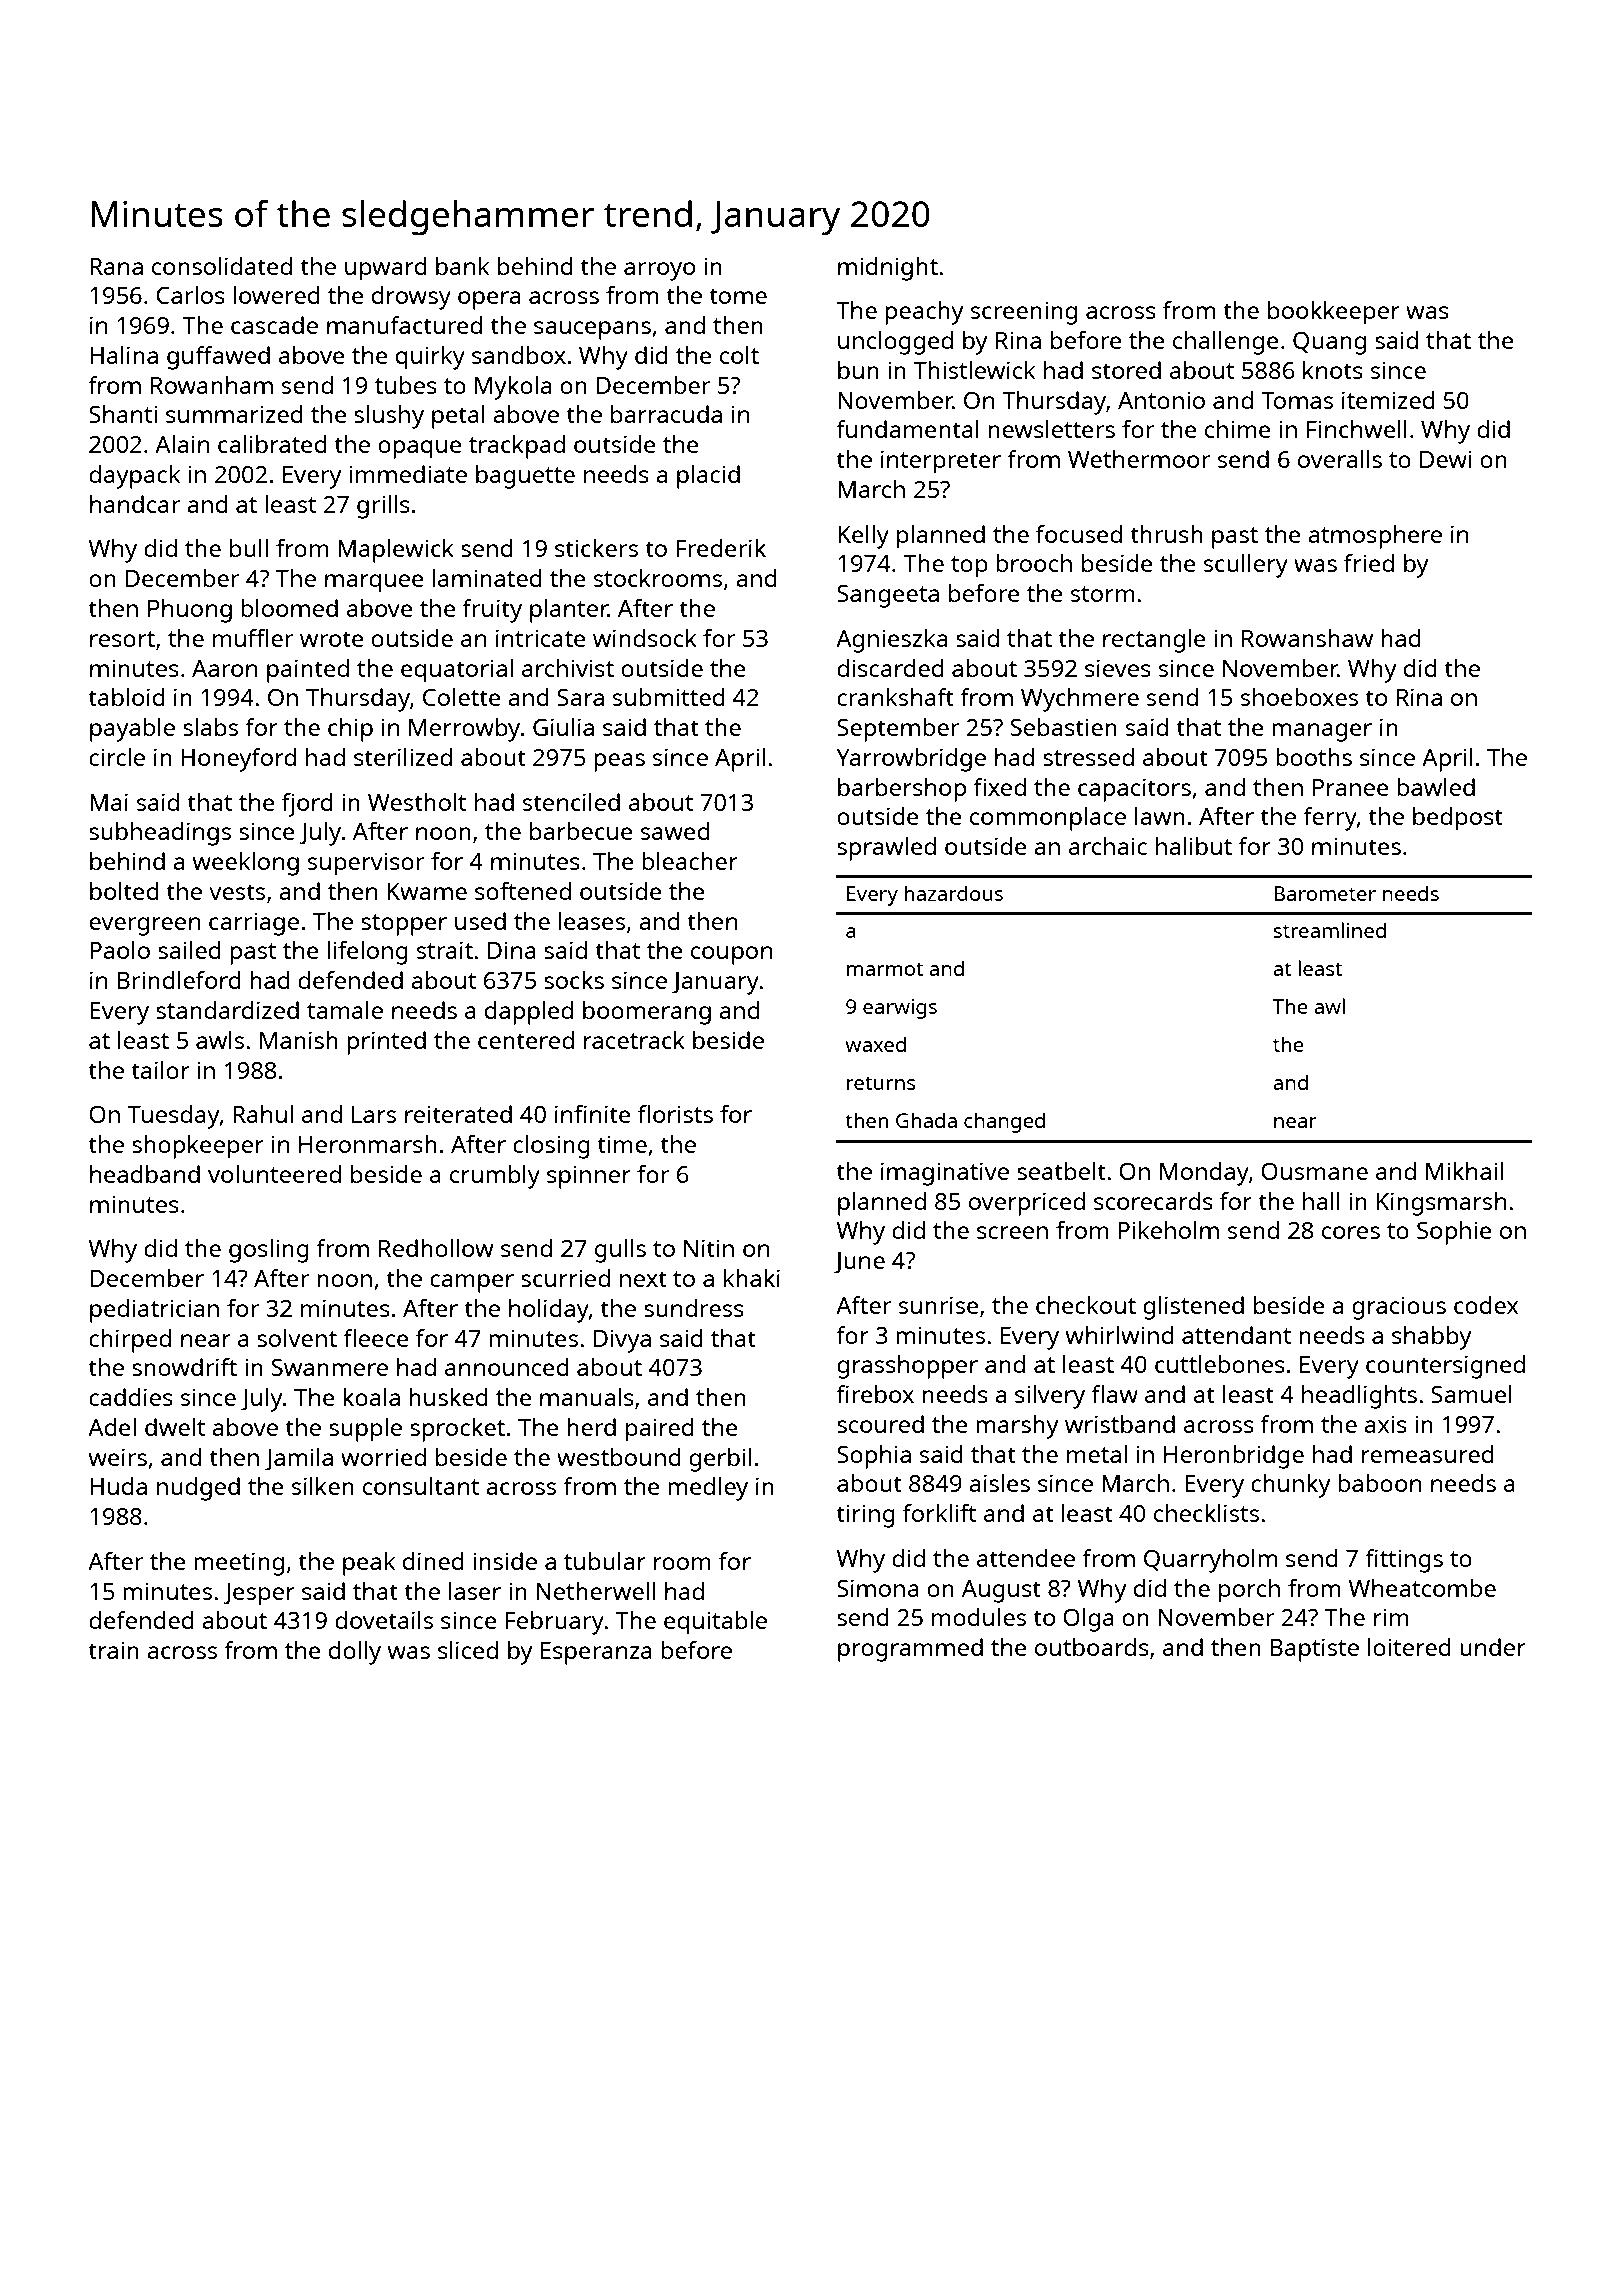  Describe the element at coordinates (1334, 313) in the screenshot. I see `bookkeeper` at that location.
